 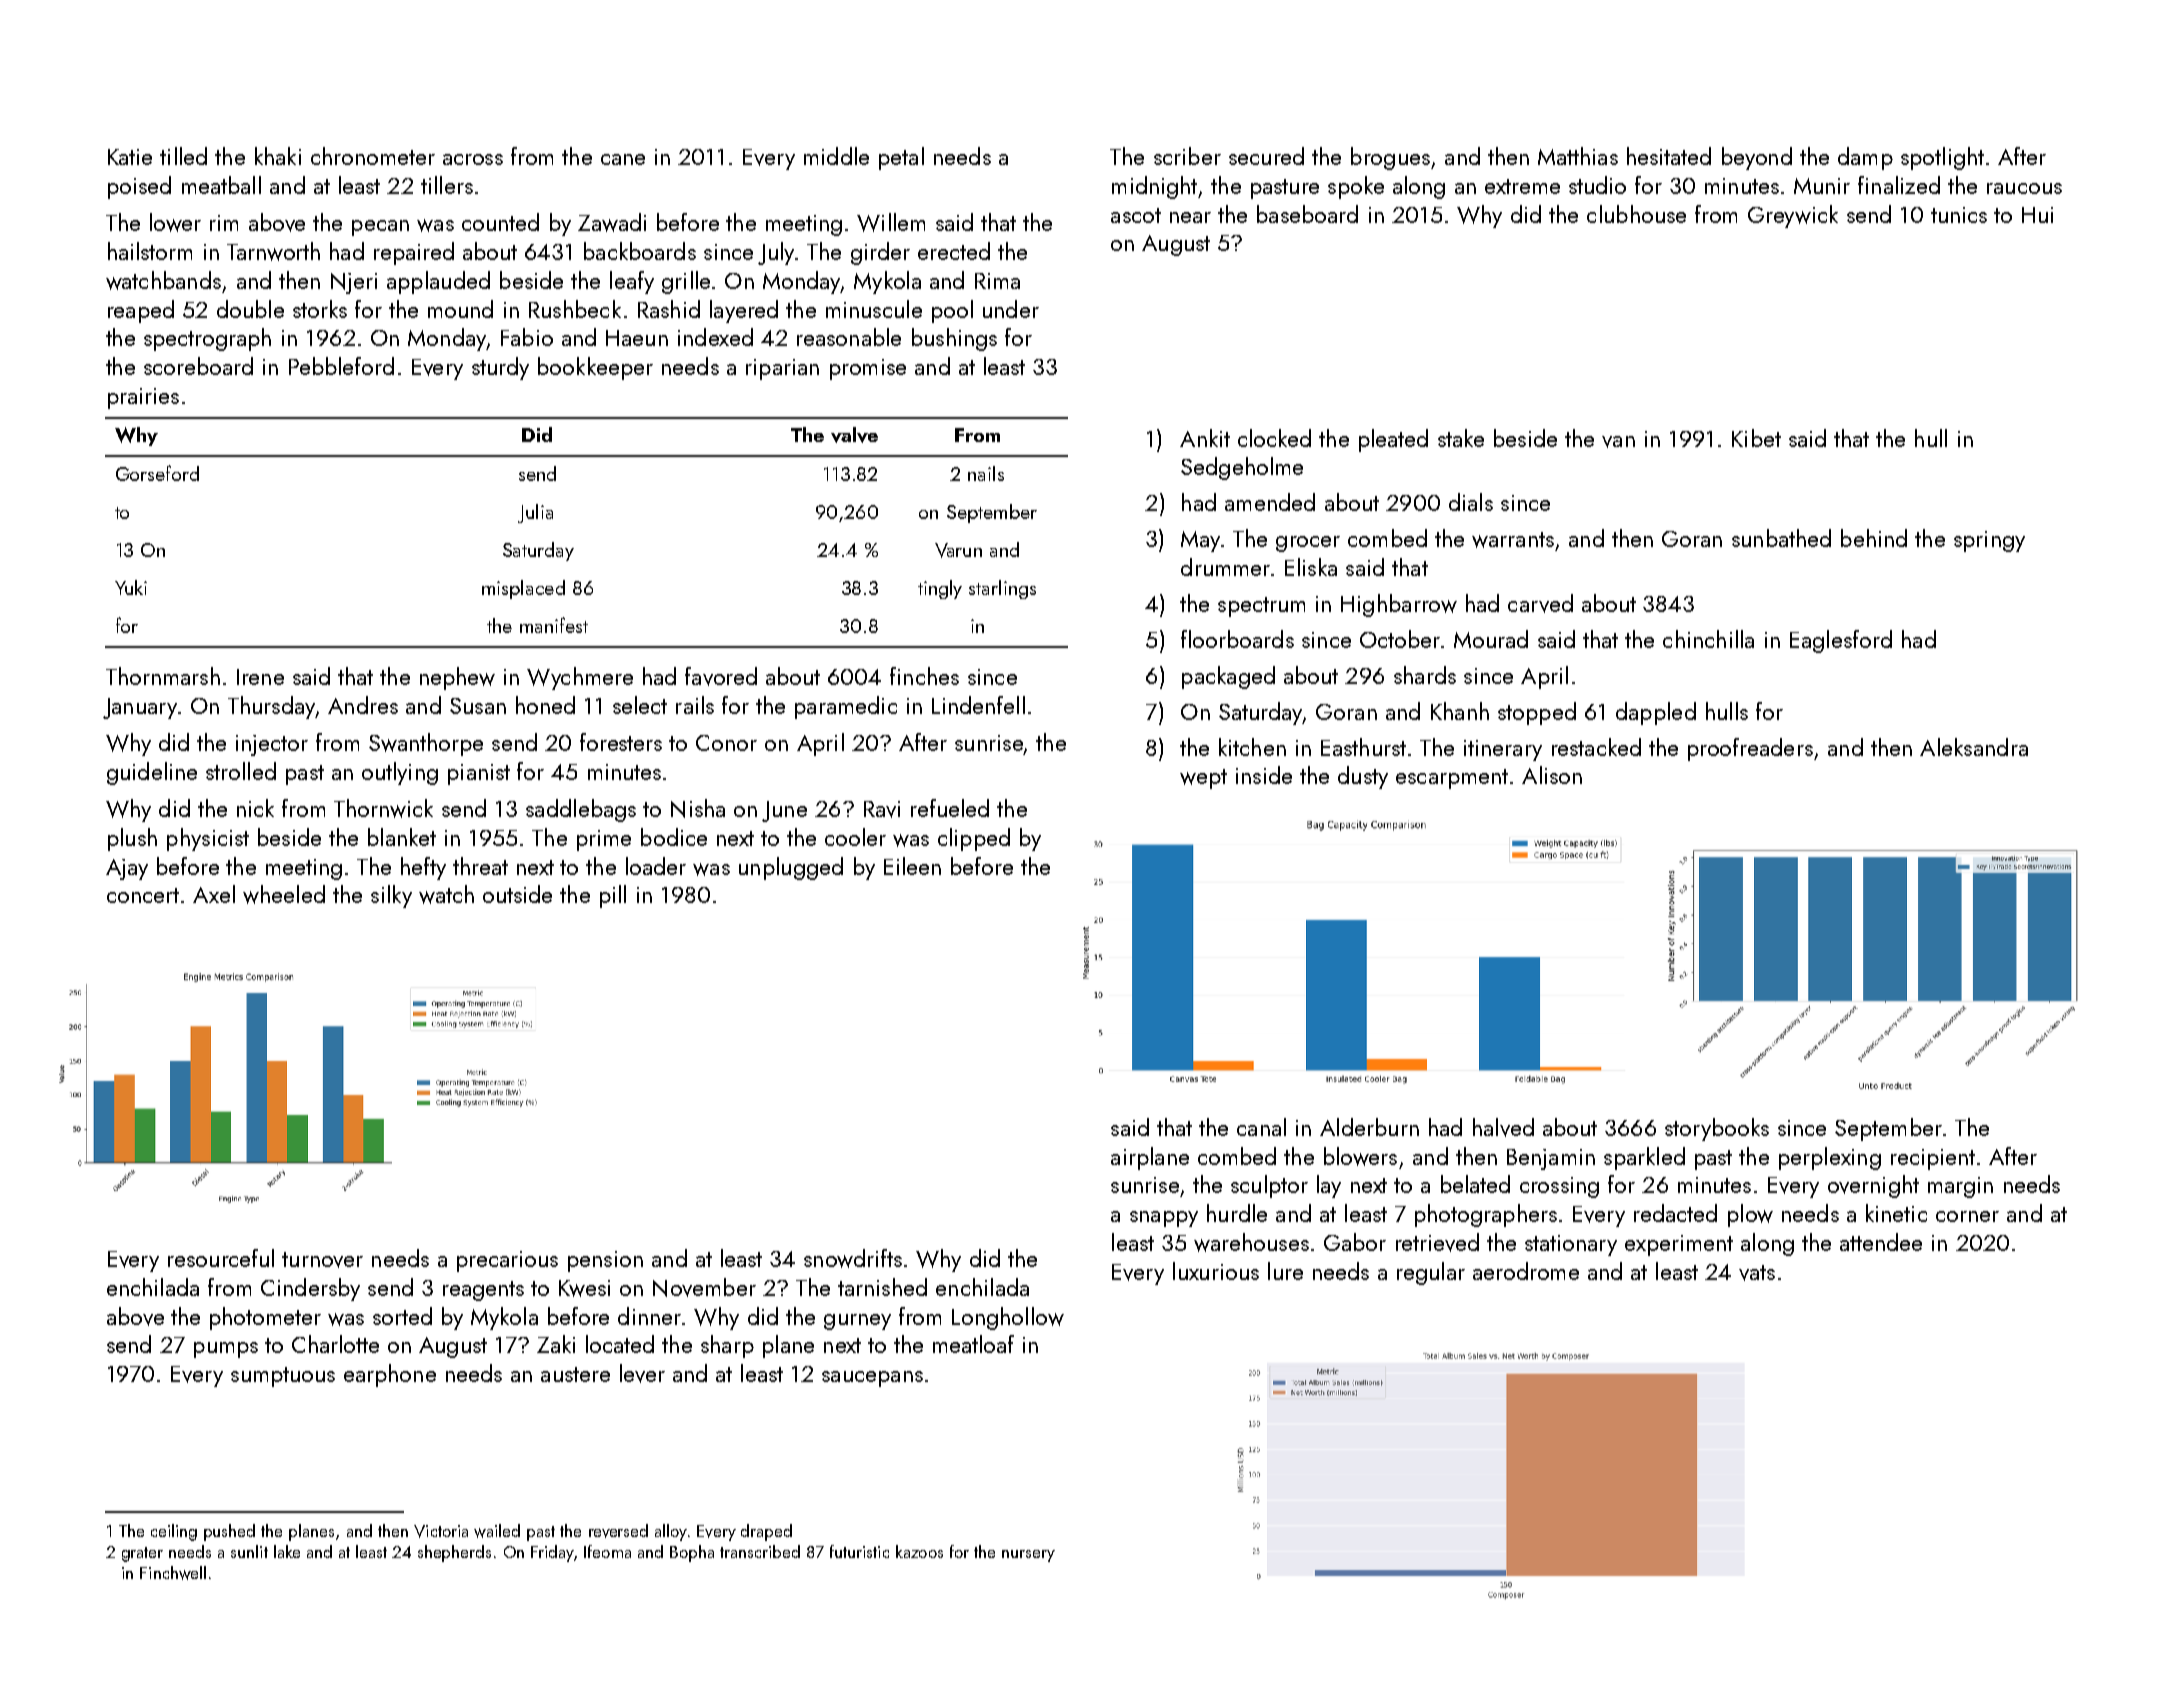 What do you see at coordinates (1974, 747) in the page?
I see `Aleksandra` at bounding box center [1974, 747].
